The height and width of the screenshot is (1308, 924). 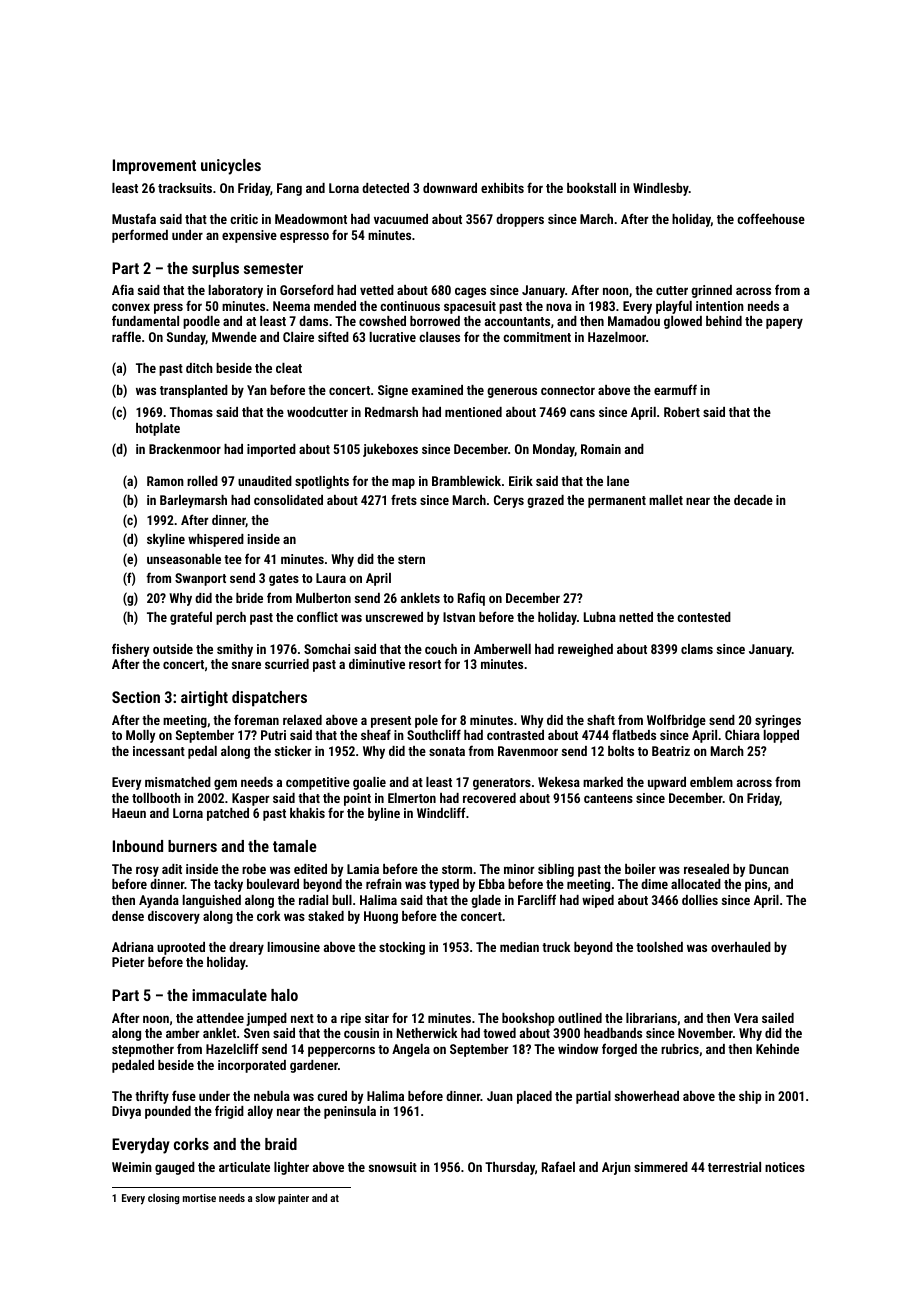 What do you see at coordinates (661, 189) in the screenshot?
I see `Windlesby` at bounding box center [661, 189].
